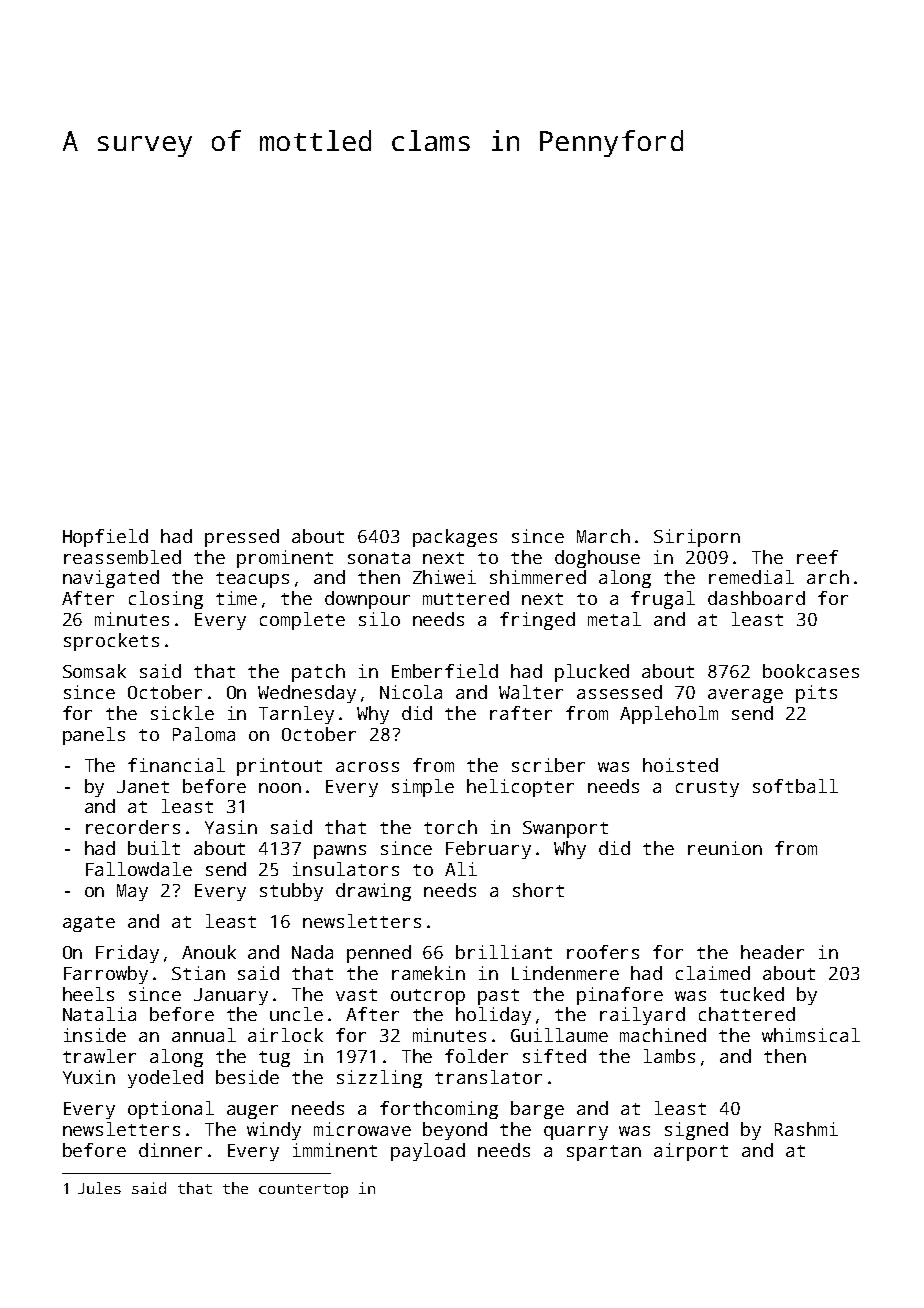 The image size is (924, 1308). What do you see at coordinates (170, 1150) in the screenshot?
I see `dinner` at bounding box center [170, 1150].
